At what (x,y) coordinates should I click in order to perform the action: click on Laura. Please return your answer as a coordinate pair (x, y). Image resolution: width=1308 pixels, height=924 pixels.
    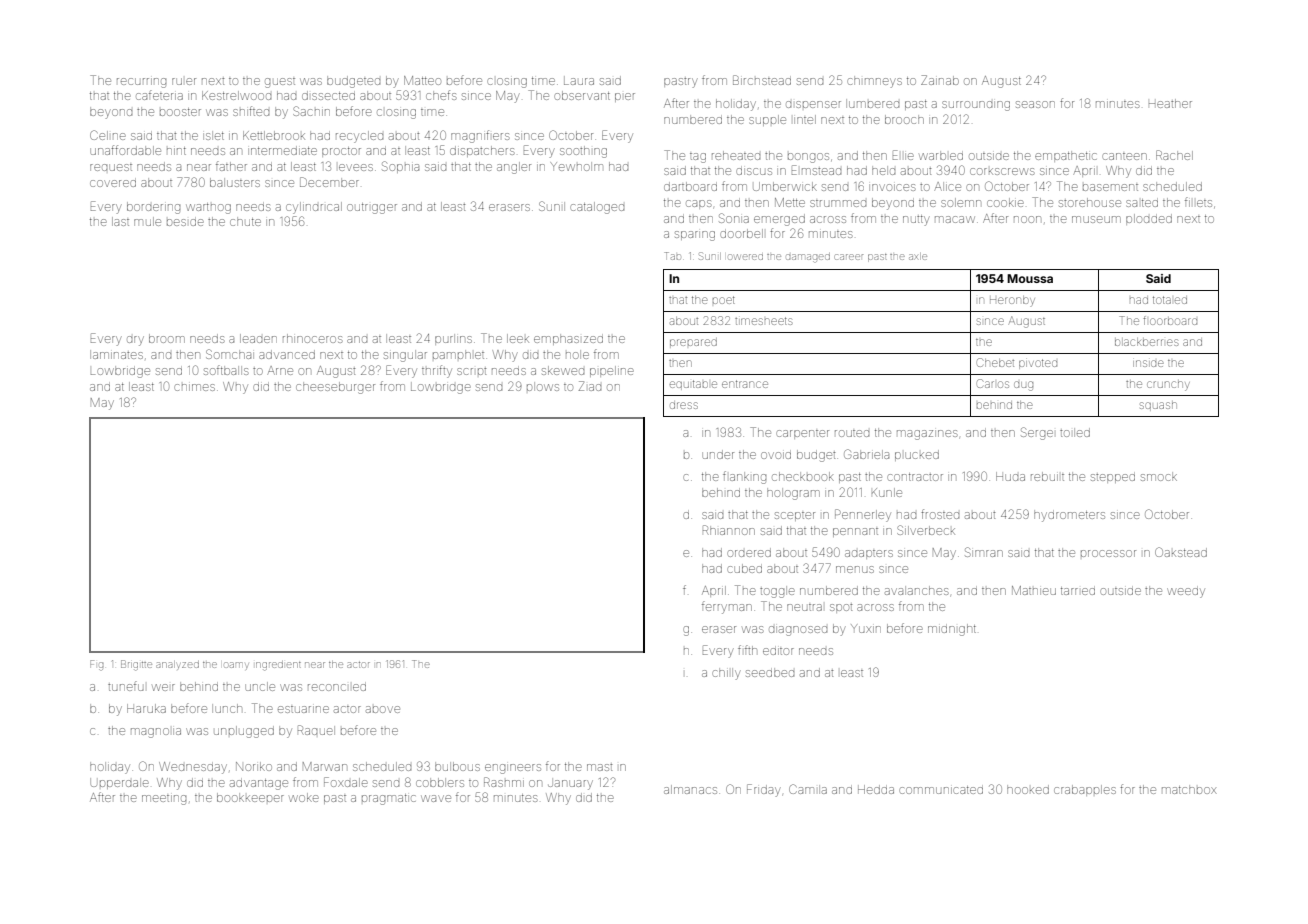
    Looking at the image, I should click on (579, 80).
